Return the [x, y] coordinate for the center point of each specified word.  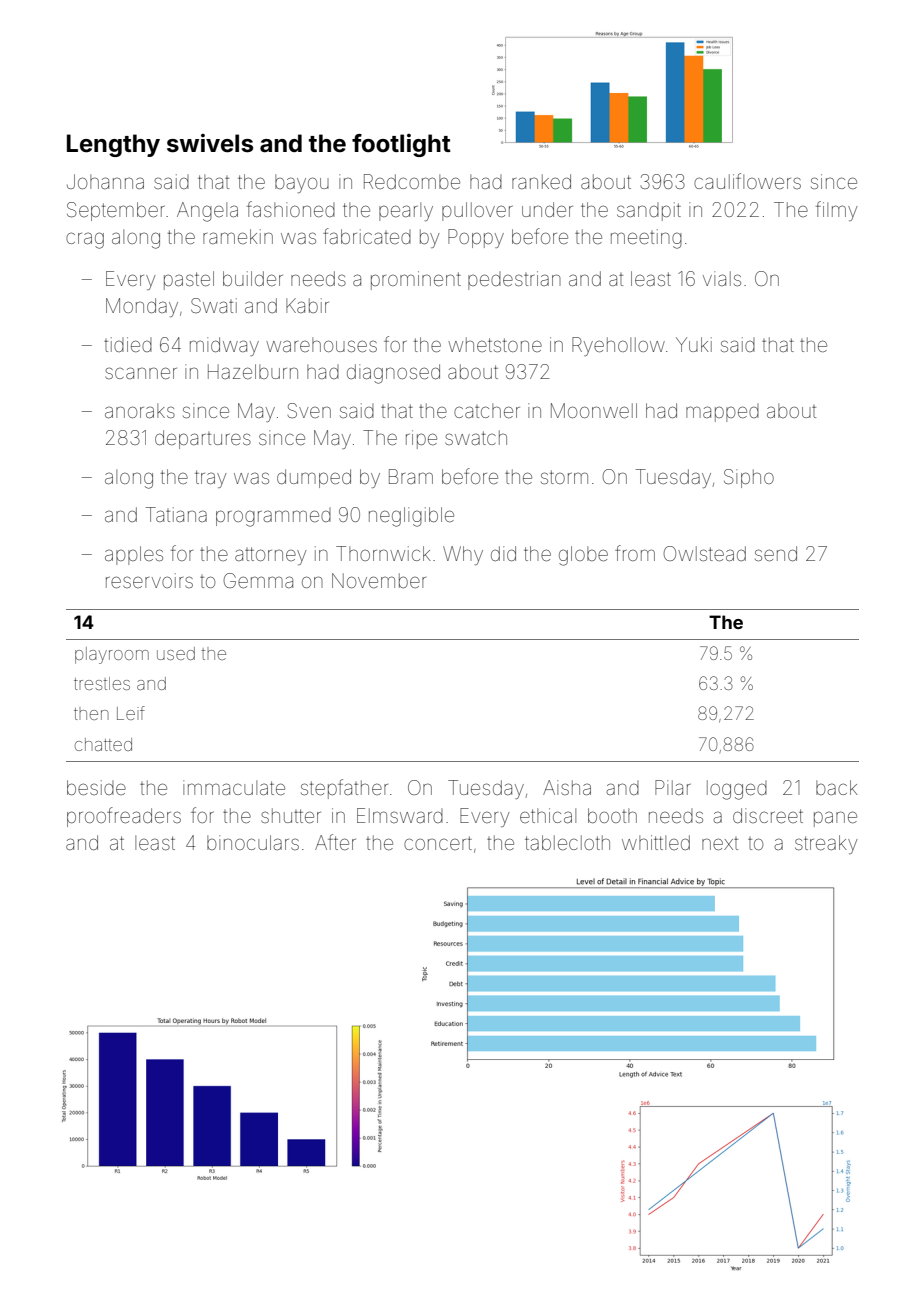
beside [96, 787]
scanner [141, 373]
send [776, 553]
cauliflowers [747, 181]
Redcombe [412, 181]
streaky [826, 844]
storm [564, 477]
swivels [210, 143]
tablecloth [567, 842]
